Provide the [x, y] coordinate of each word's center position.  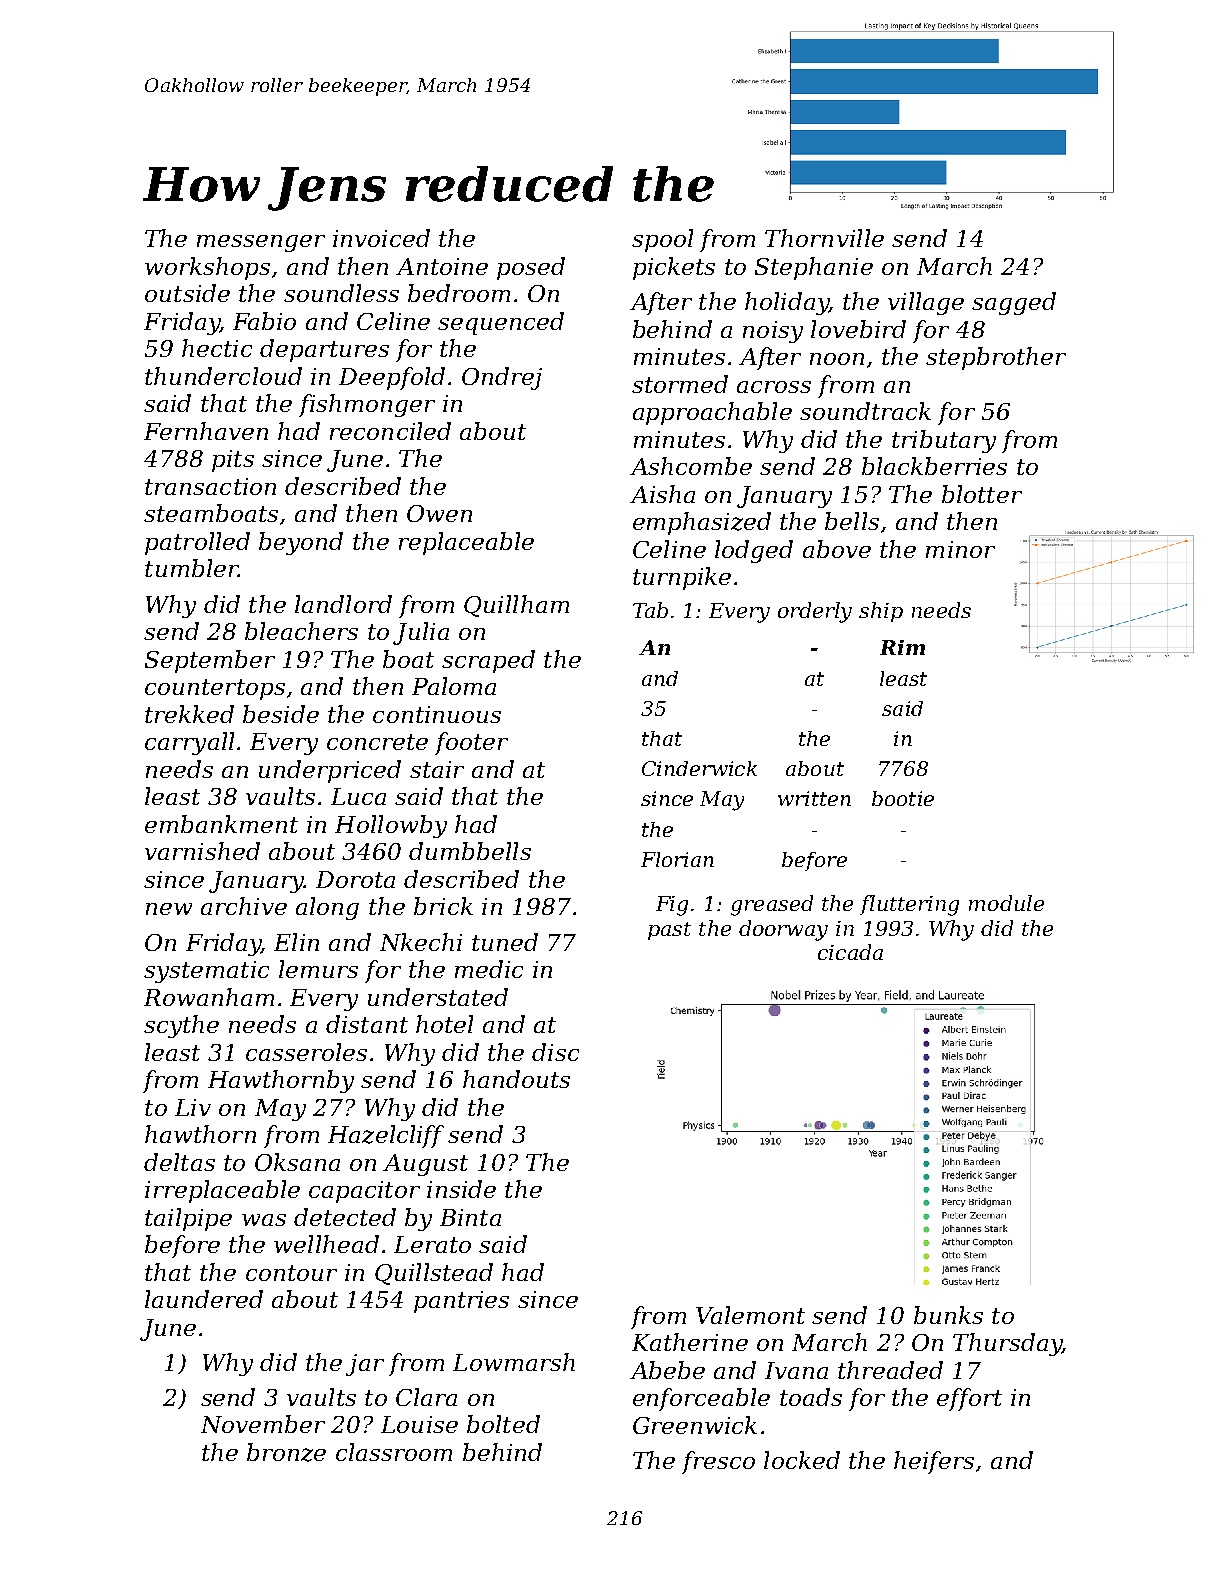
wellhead [326, 1244]
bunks [948, 1315]
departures [324, 350]
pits [233, 461]
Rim [902, 647]
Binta [470, 1217]
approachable [712, 413]
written [814, 798]
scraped [488, 661]
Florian [677, 859]
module [1006, 903]
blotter [982, 494]
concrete [377, 742]
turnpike [682, 578]
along [327, 908]
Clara [426, 1397]
